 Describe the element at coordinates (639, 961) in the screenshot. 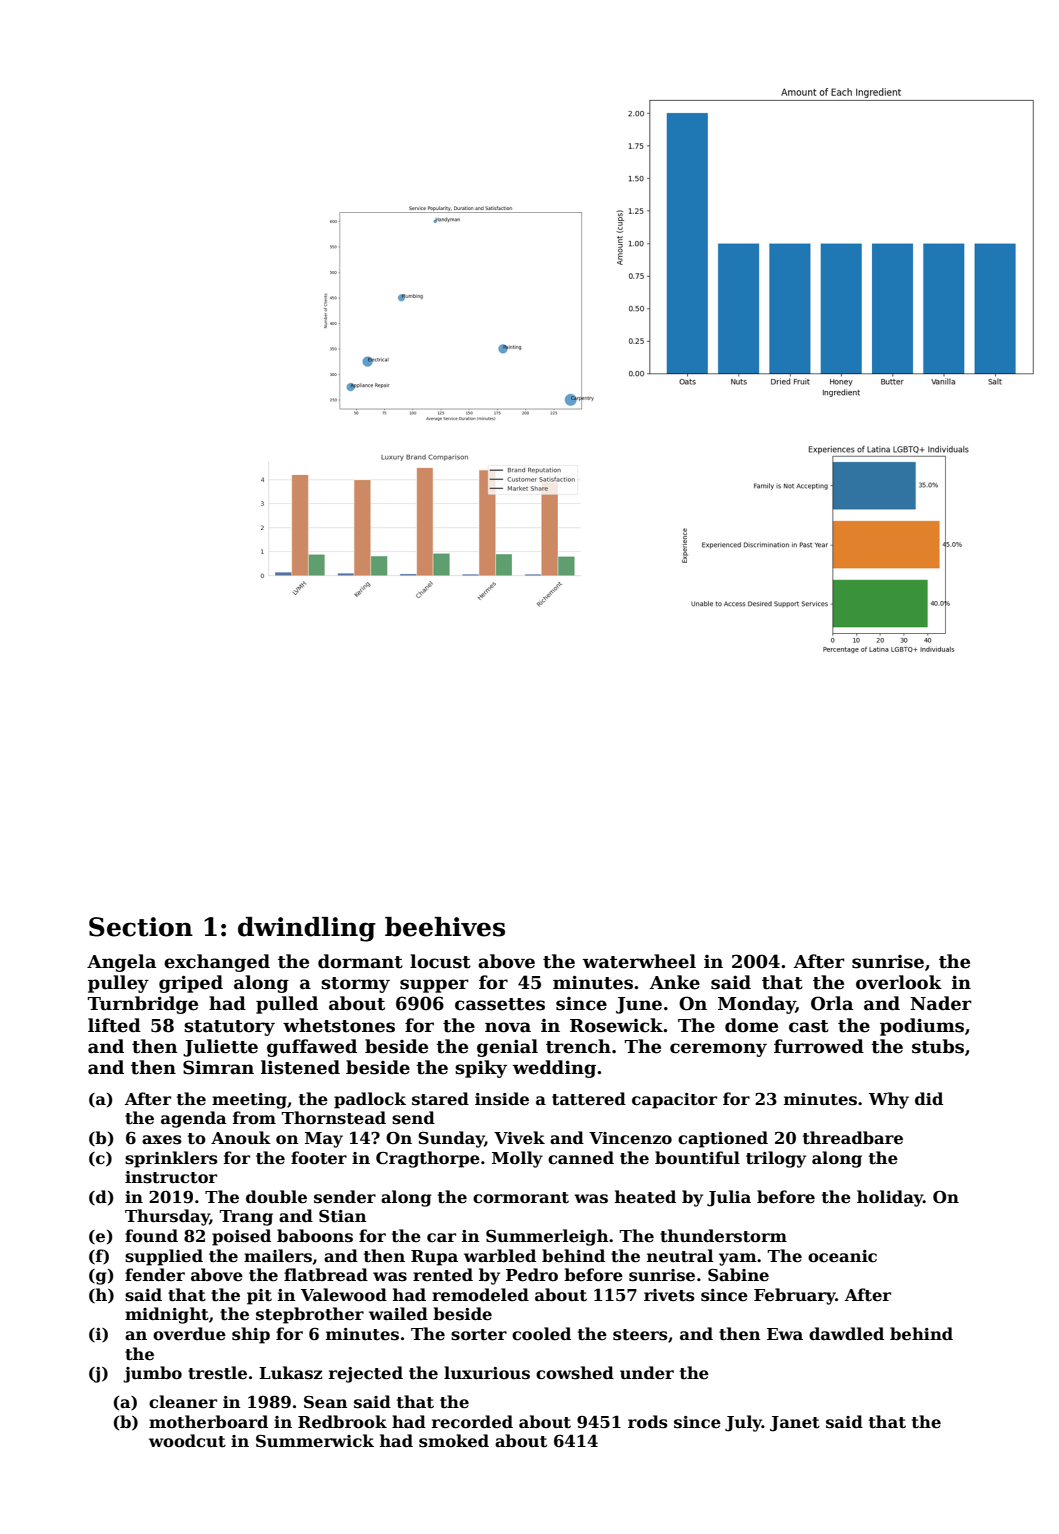

I see `waterwheel` at that location.
